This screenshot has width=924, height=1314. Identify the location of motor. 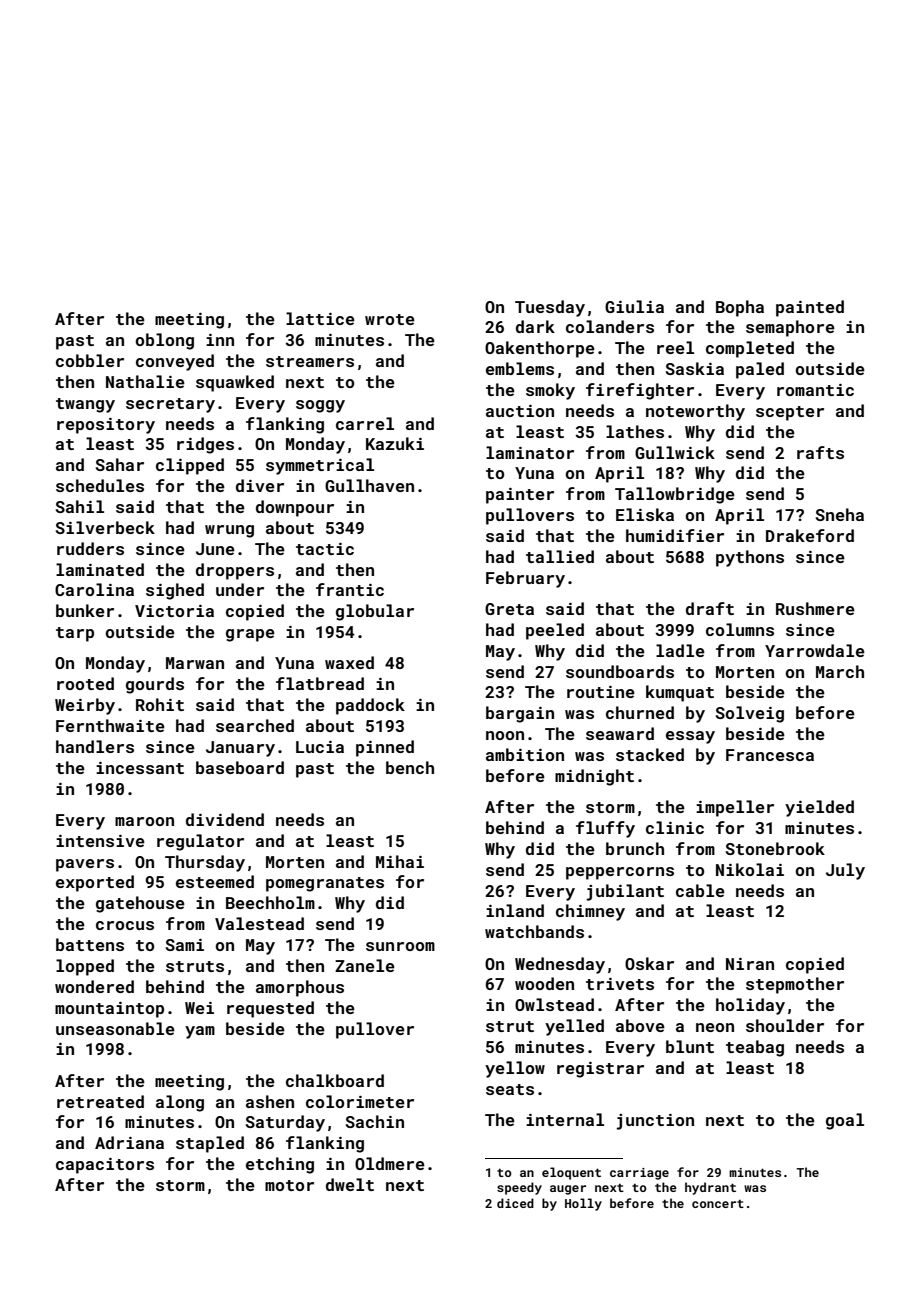
(289, 1185).
